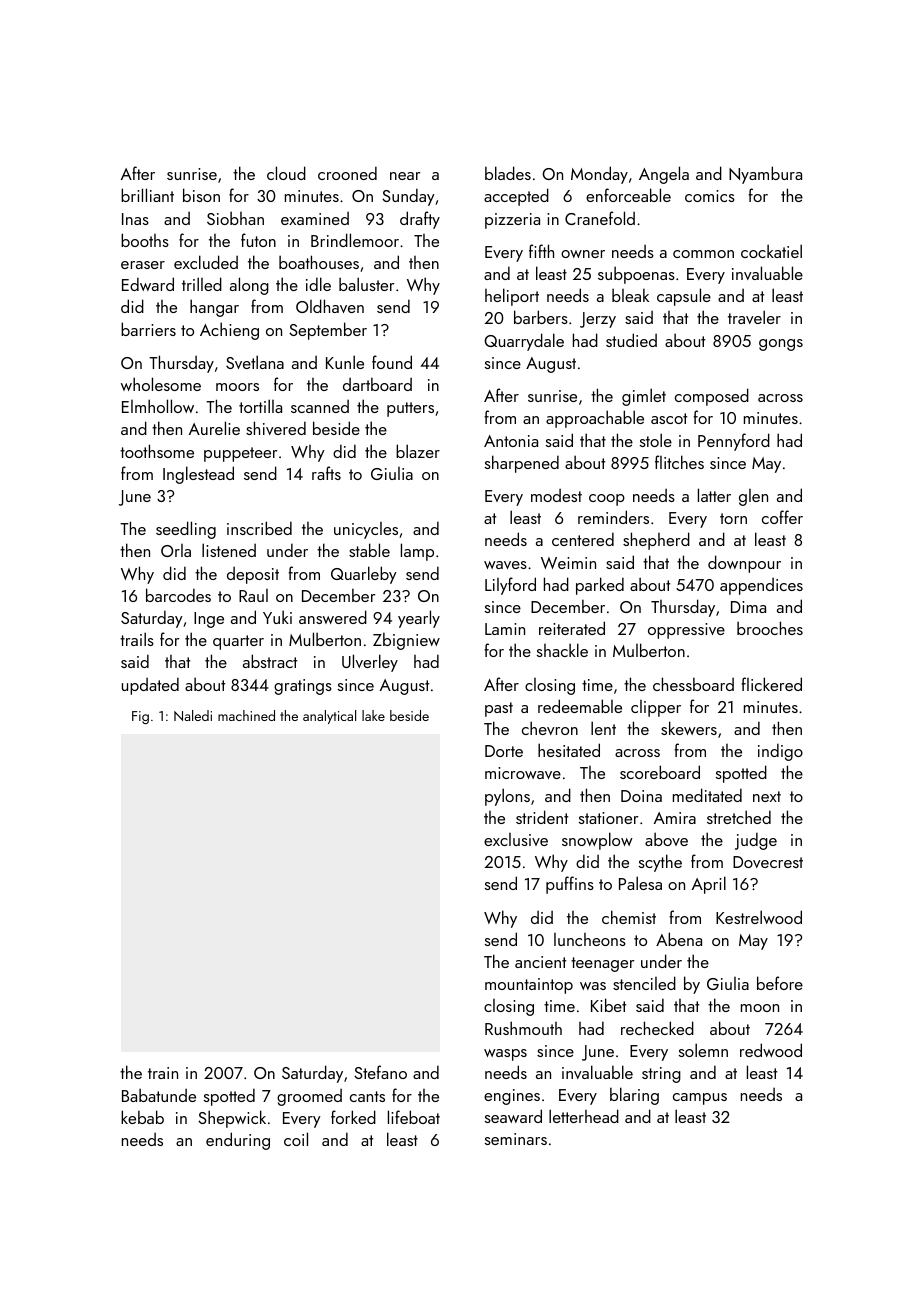  I want to click on skewers, so click(689, 728).
